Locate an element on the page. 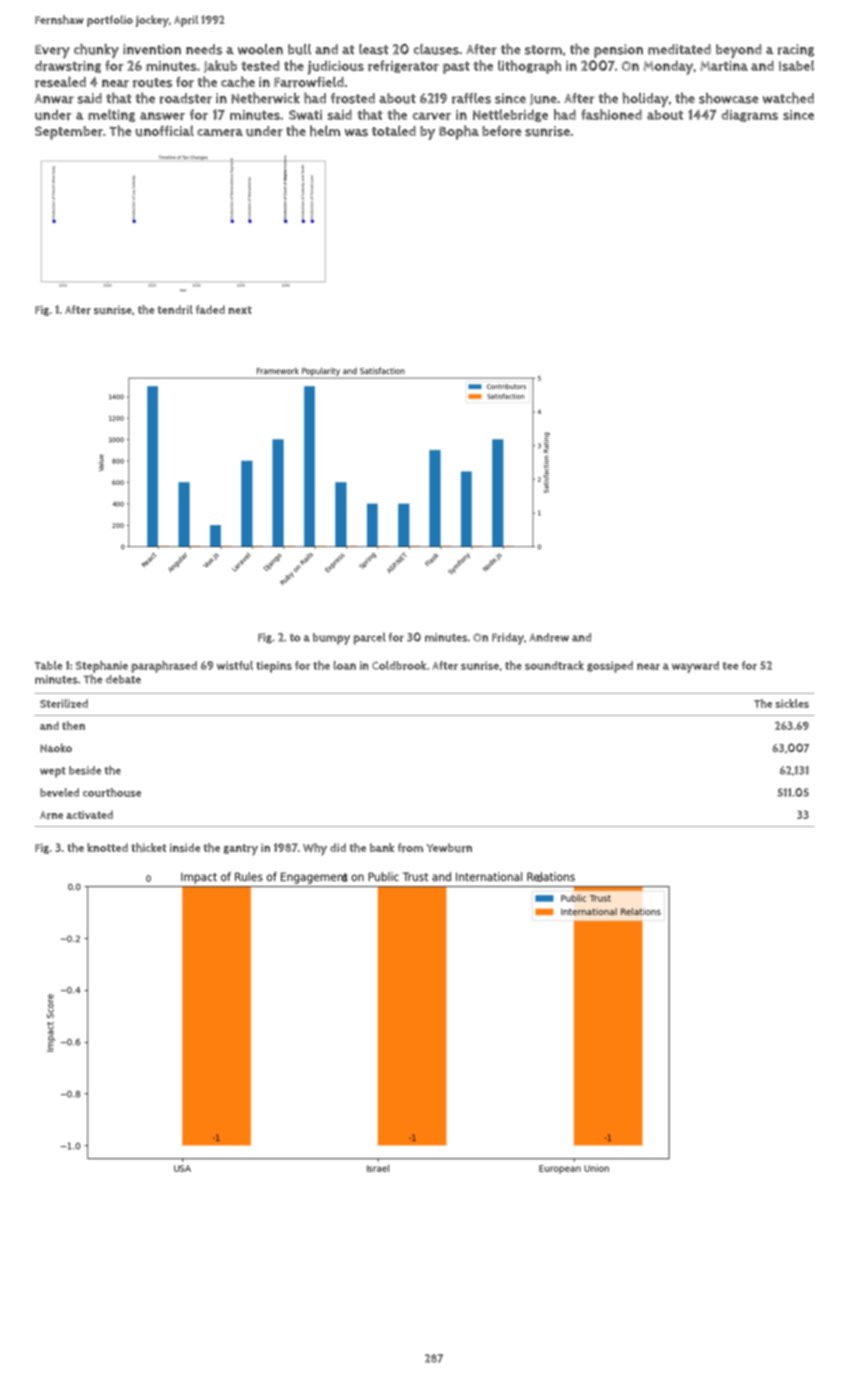  gantry is located at coordinates (240, 850).
